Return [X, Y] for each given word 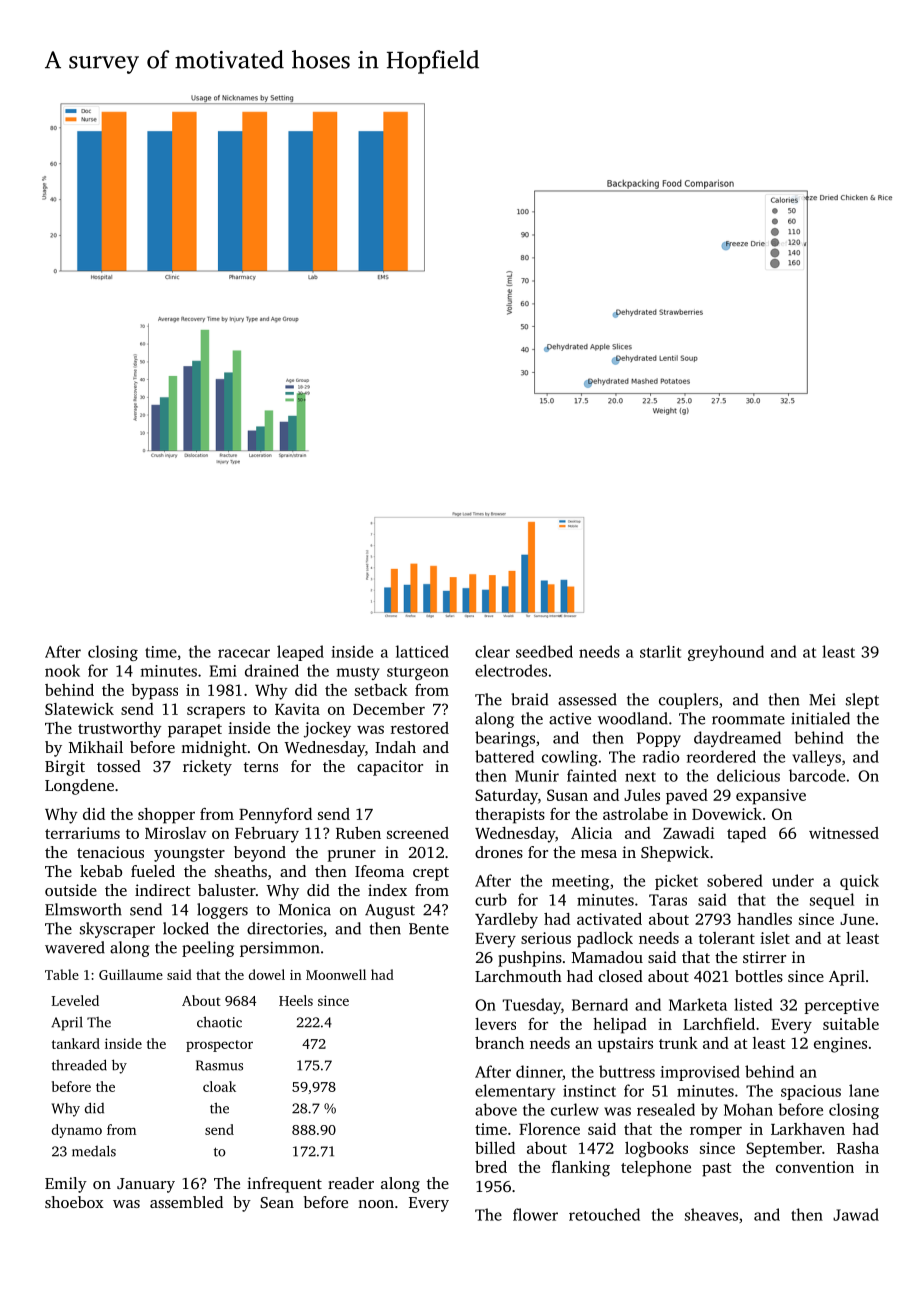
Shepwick [675, 854]
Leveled [75, 1000]
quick [859, 882]
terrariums [82, 833]
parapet [195, 731]
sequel [832, 901]
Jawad [856, 1214]
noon [376, 1204]
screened [418, 833]
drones [499, 852]
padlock [605, 940]
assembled [186, 1202]
